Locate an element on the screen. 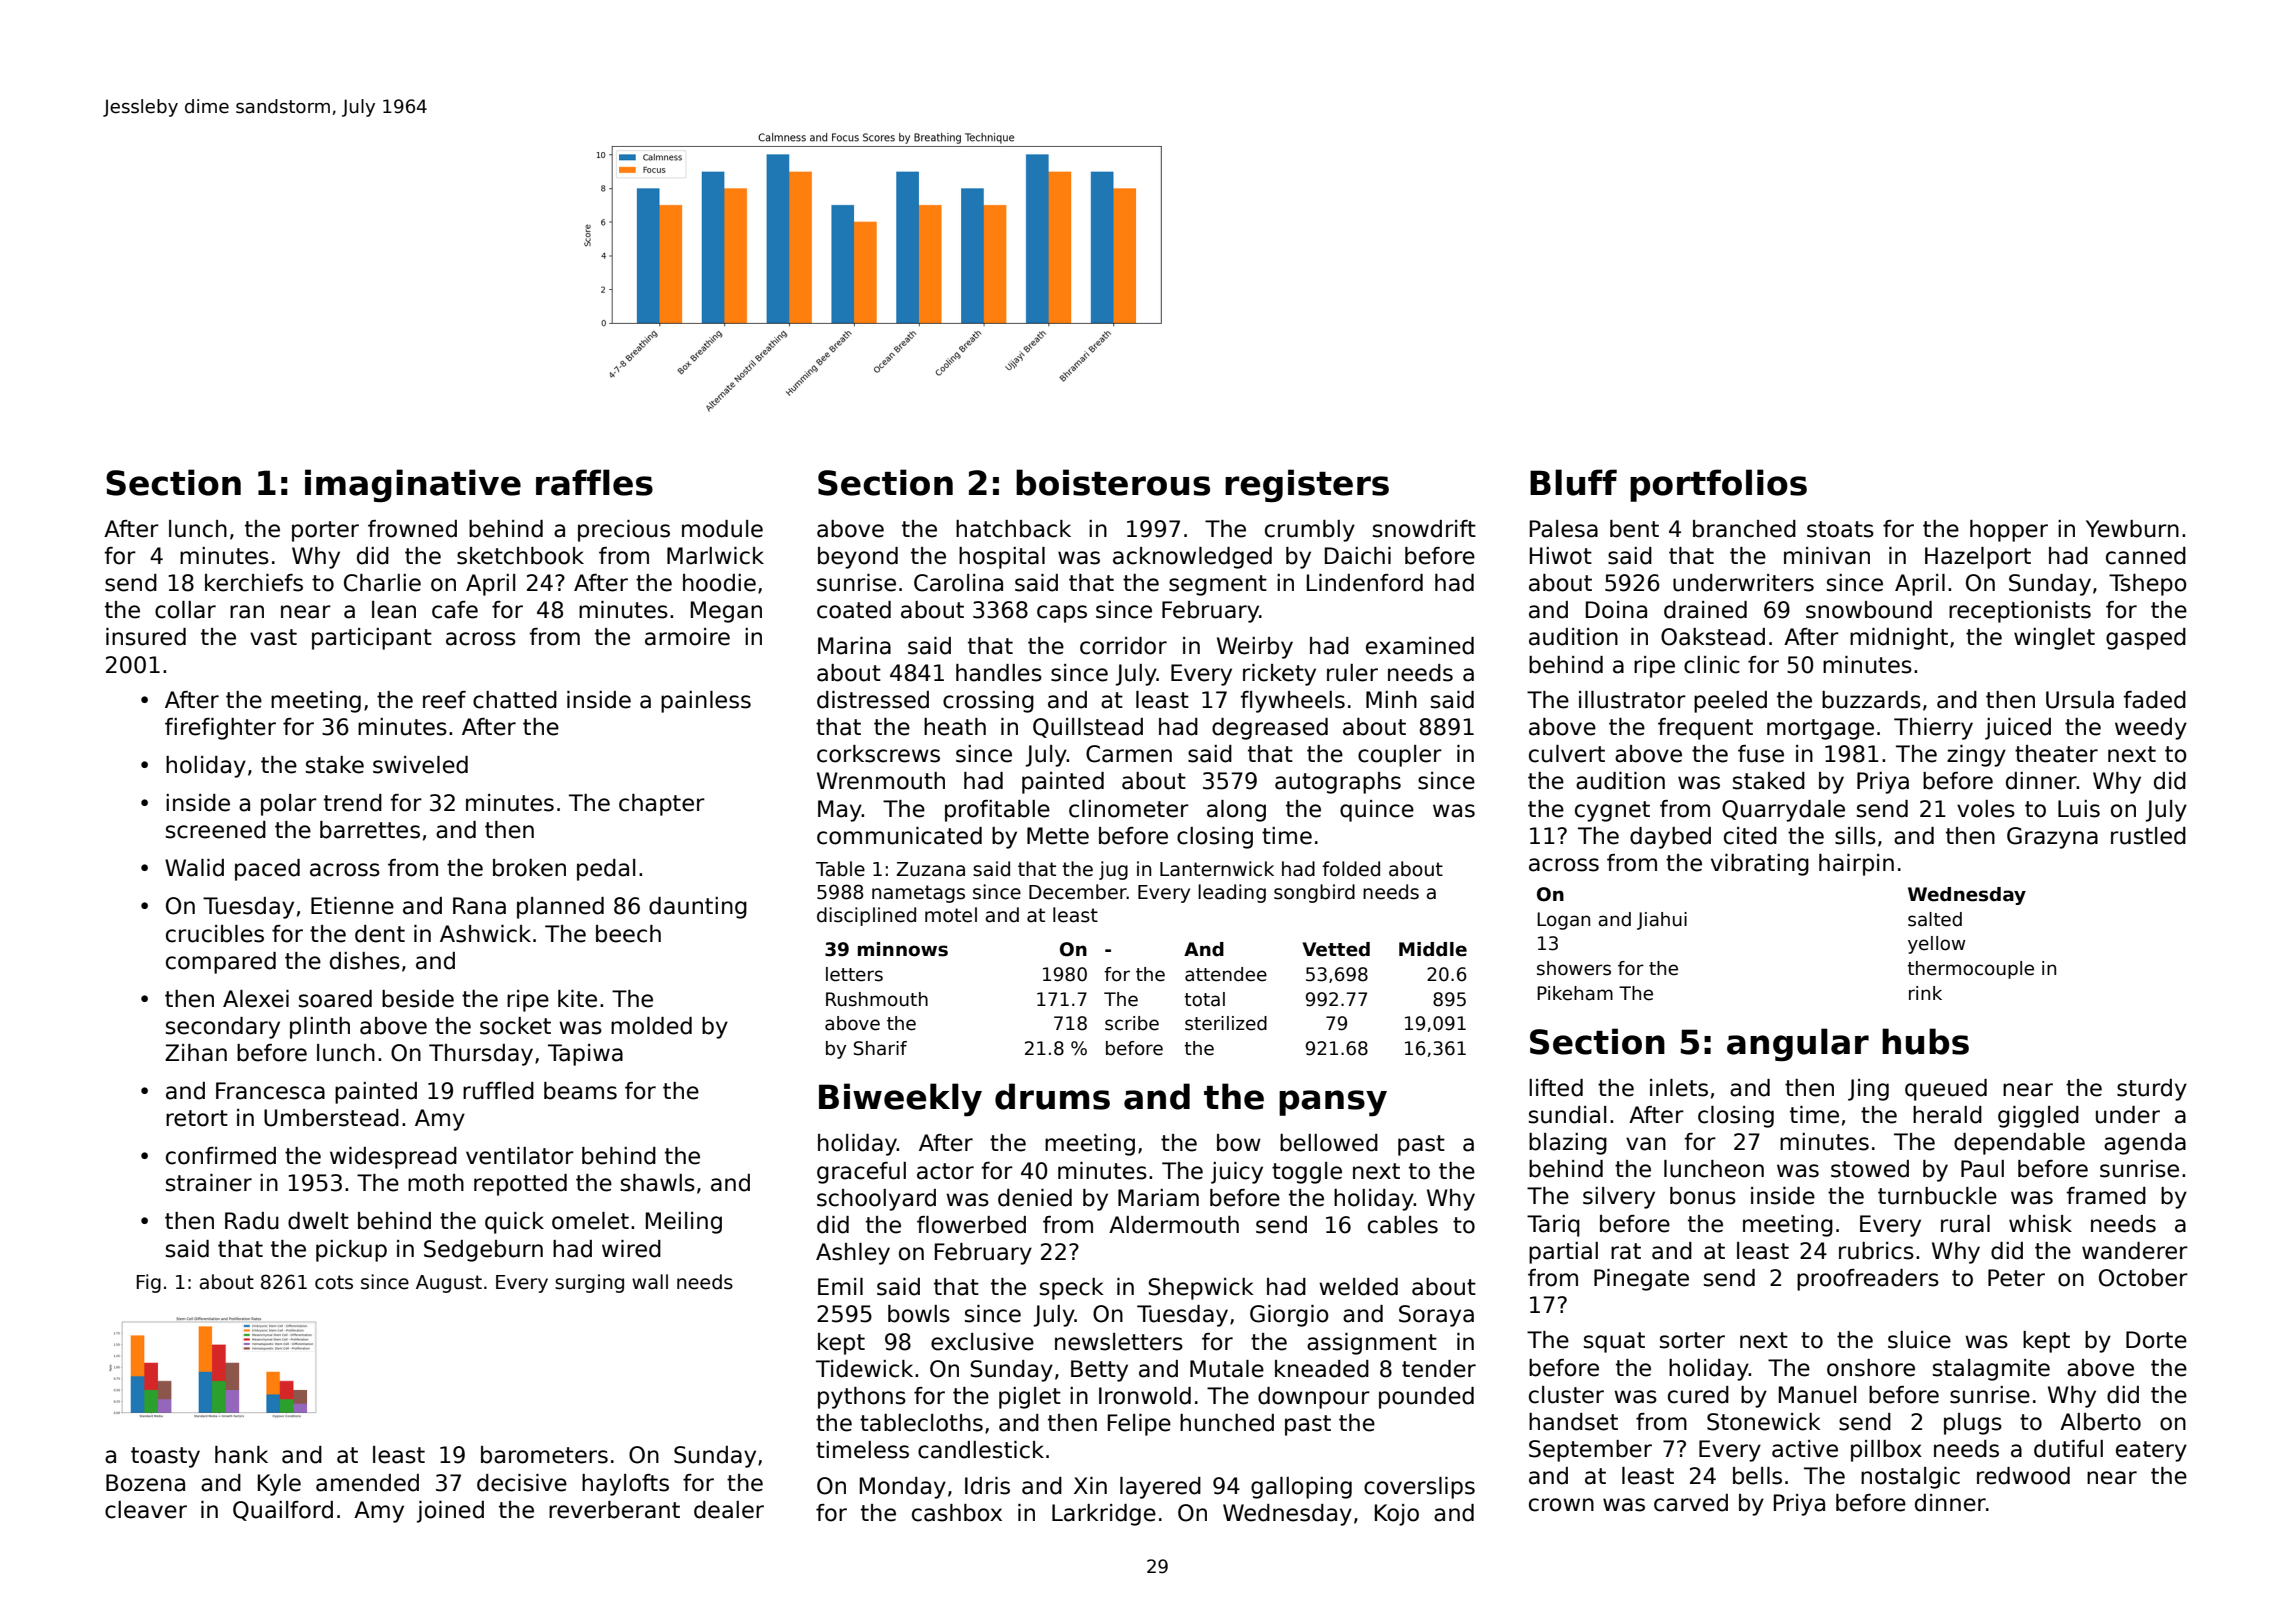 The width and height of the screenshot is (2292, 1620). blazing is located at coordinates (1568, 1144).
